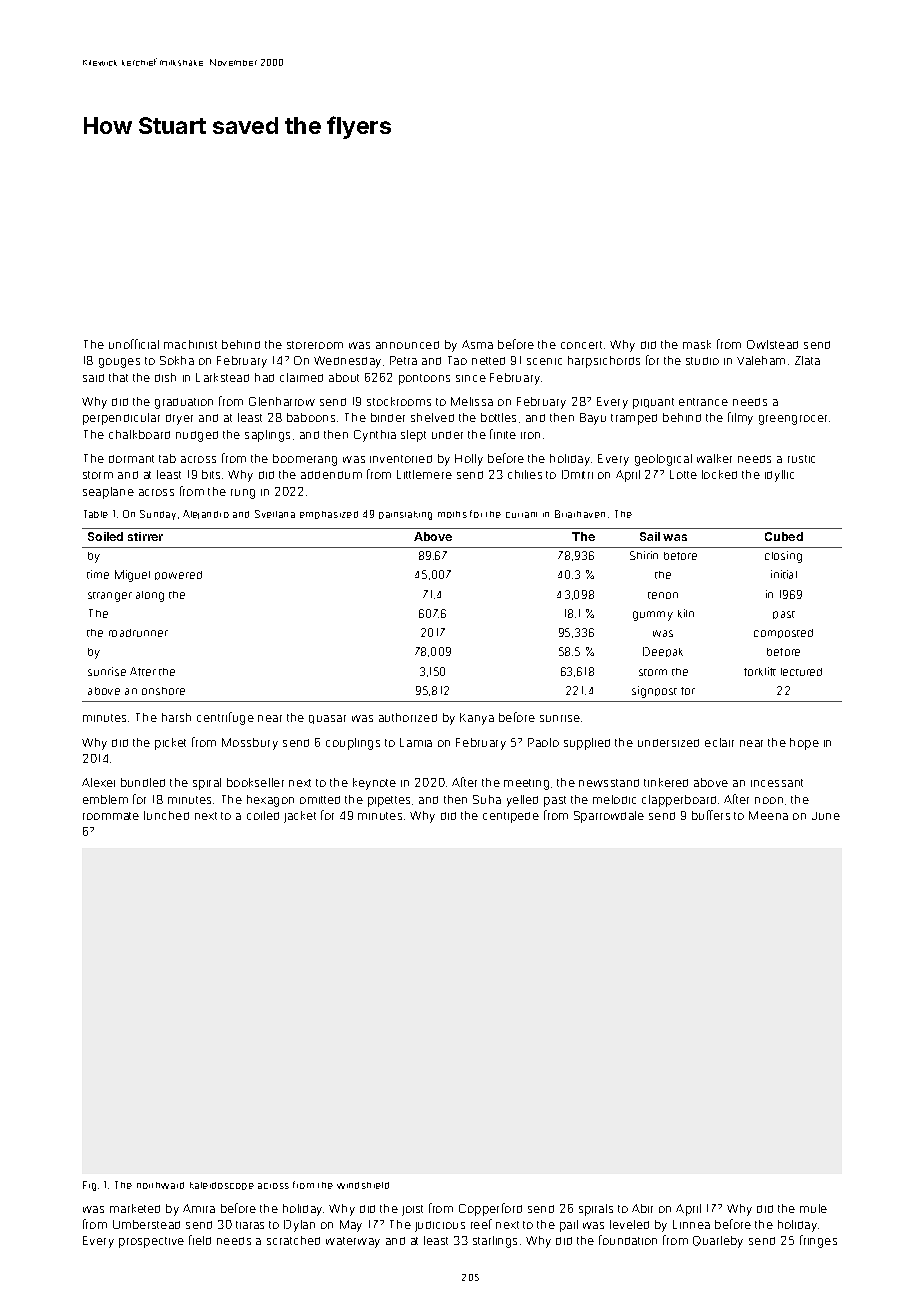  I want to click on Sparrowdale, so click(609, 817).
